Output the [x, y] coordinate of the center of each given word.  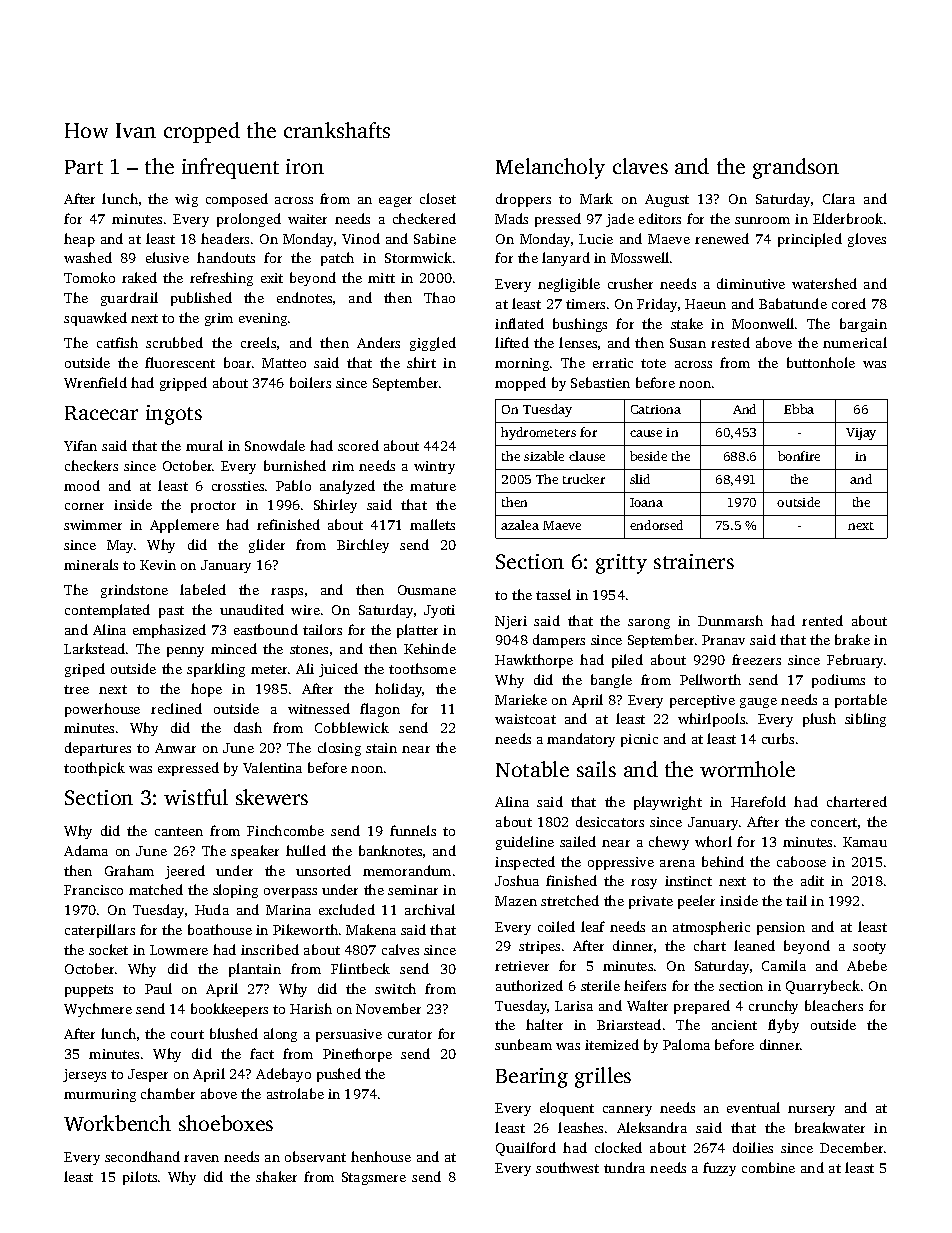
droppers [523, 200]
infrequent [230, 168]
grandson [796, 168]
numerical [855, 342]
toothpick [94, 769]
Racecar [101, 413]
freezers [756, 659]
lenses [578, 342]
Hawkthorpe [534, 661]
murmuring [100, 1095]
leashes [580, 1127]
